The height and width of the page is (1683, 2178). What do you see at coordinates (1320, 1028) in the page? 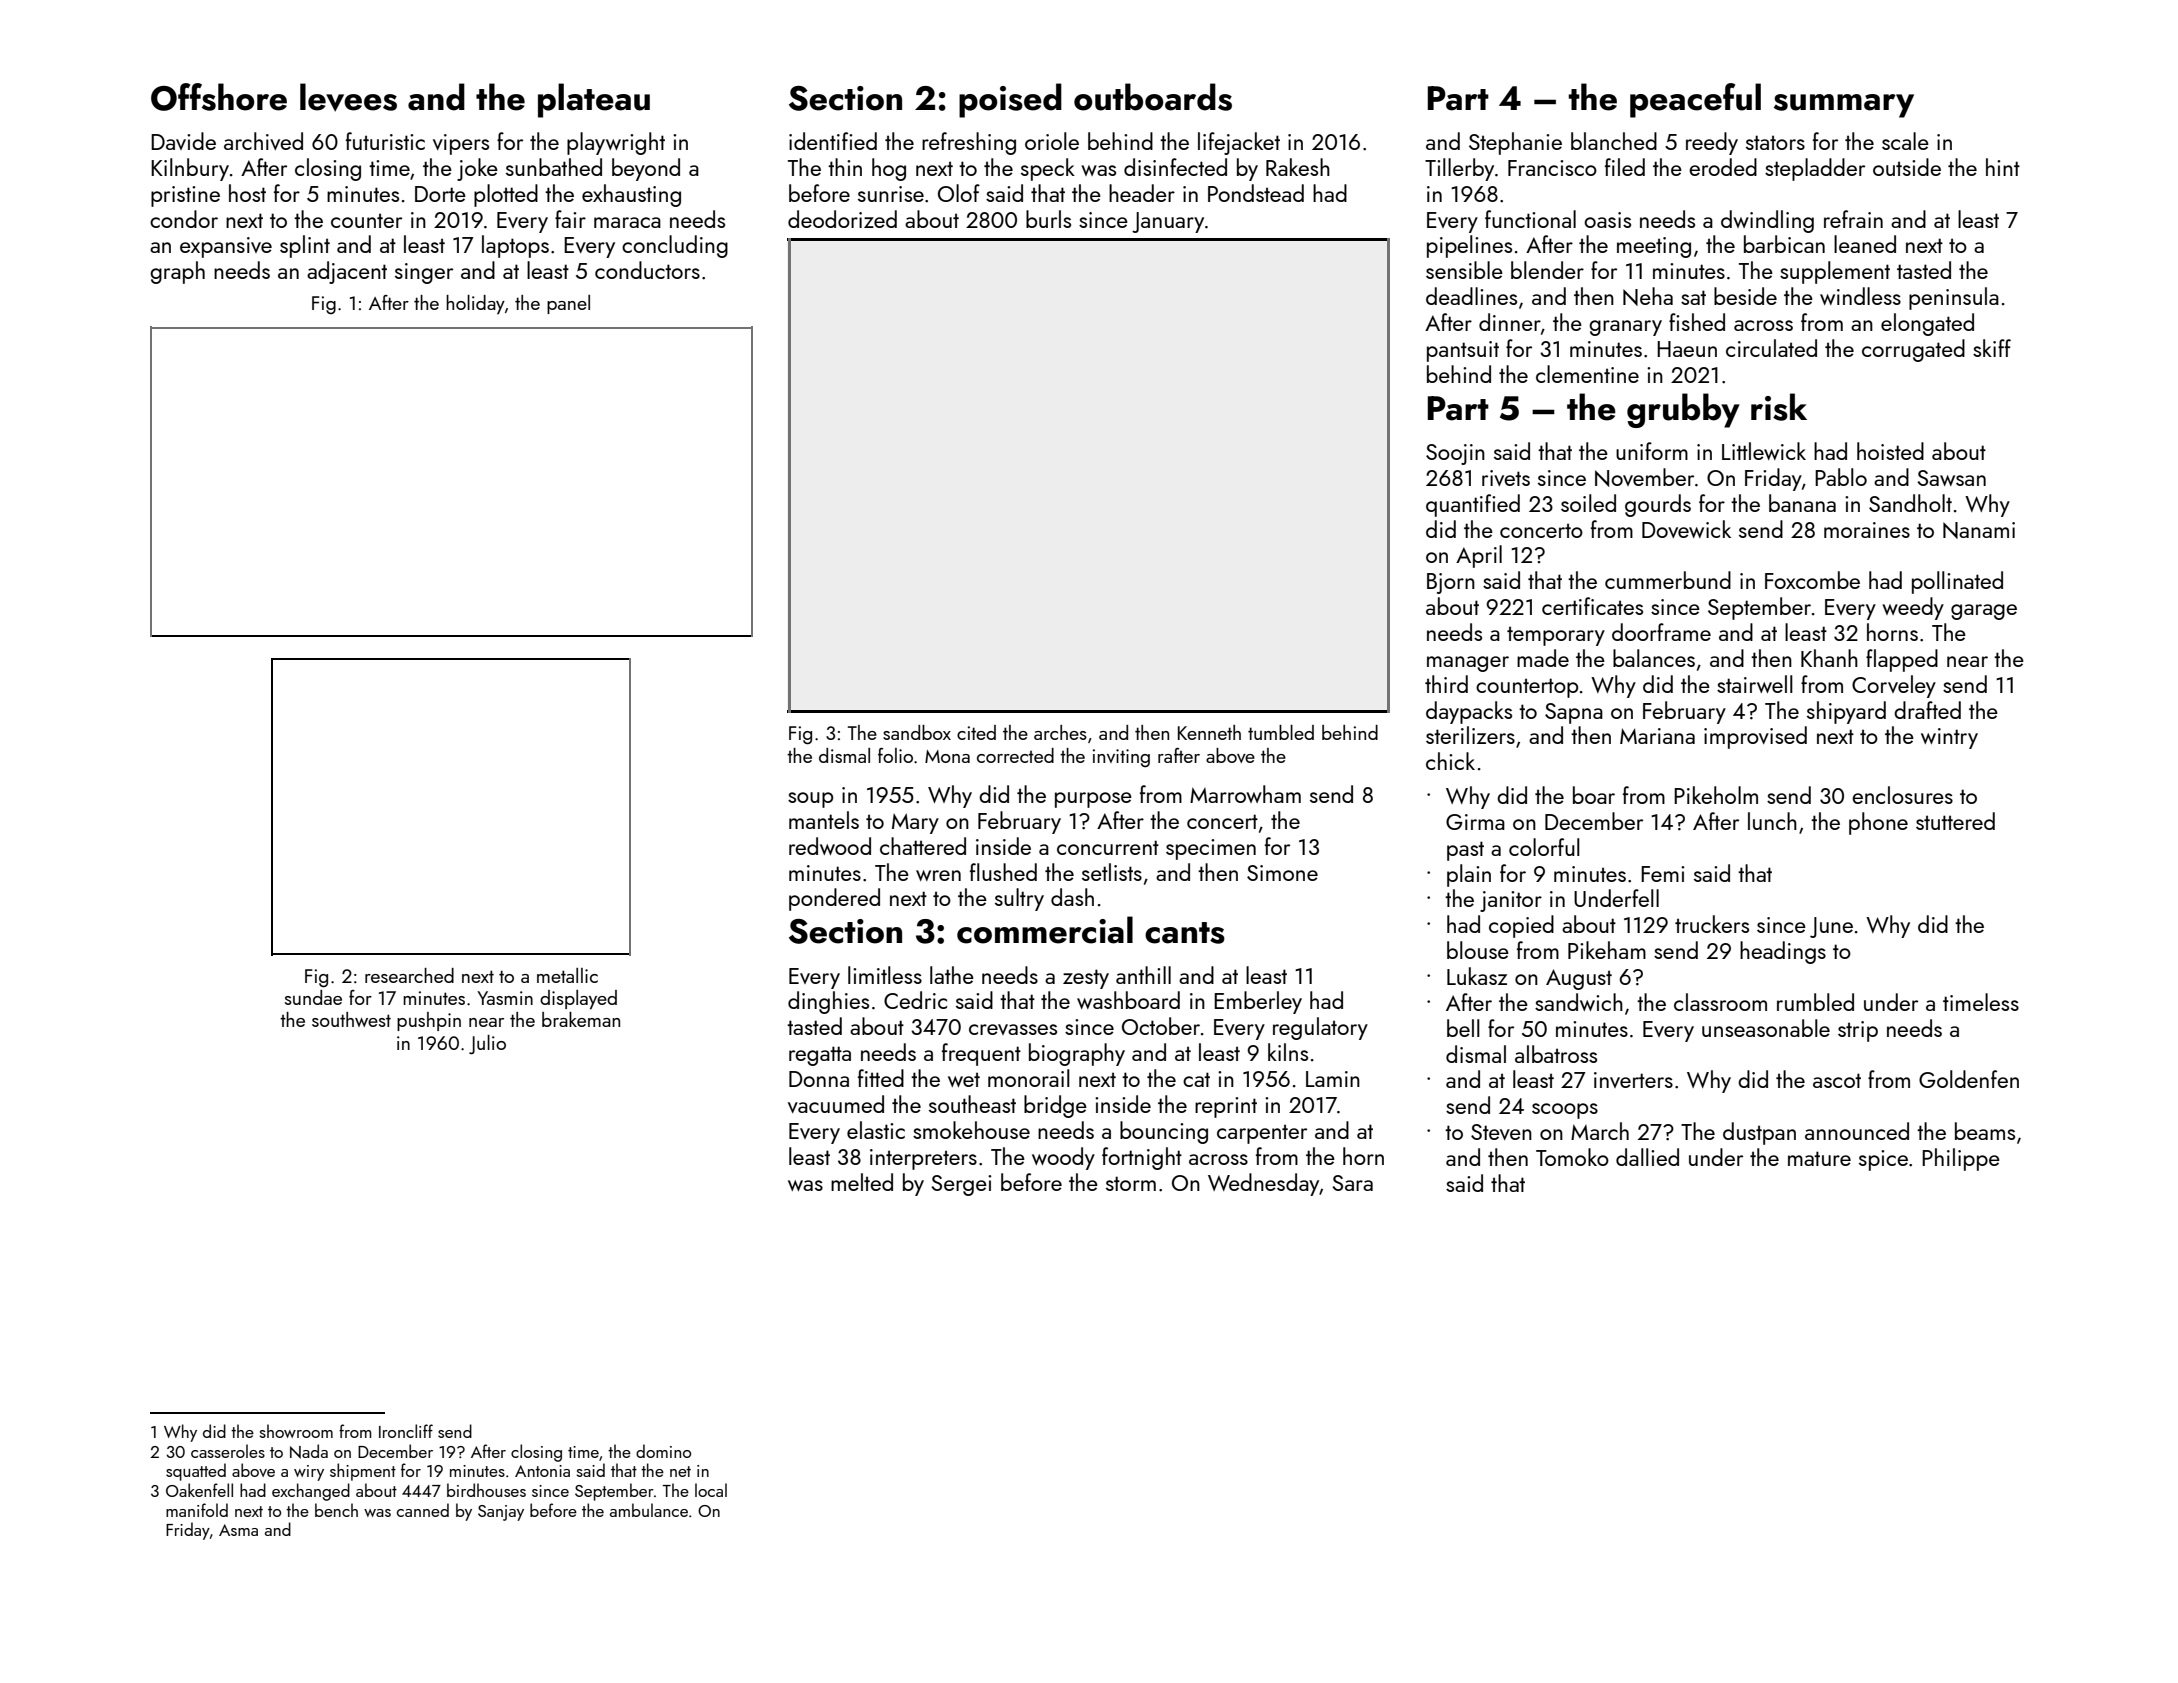
I see `regulatory` at bounding box center [1320, 1028].
